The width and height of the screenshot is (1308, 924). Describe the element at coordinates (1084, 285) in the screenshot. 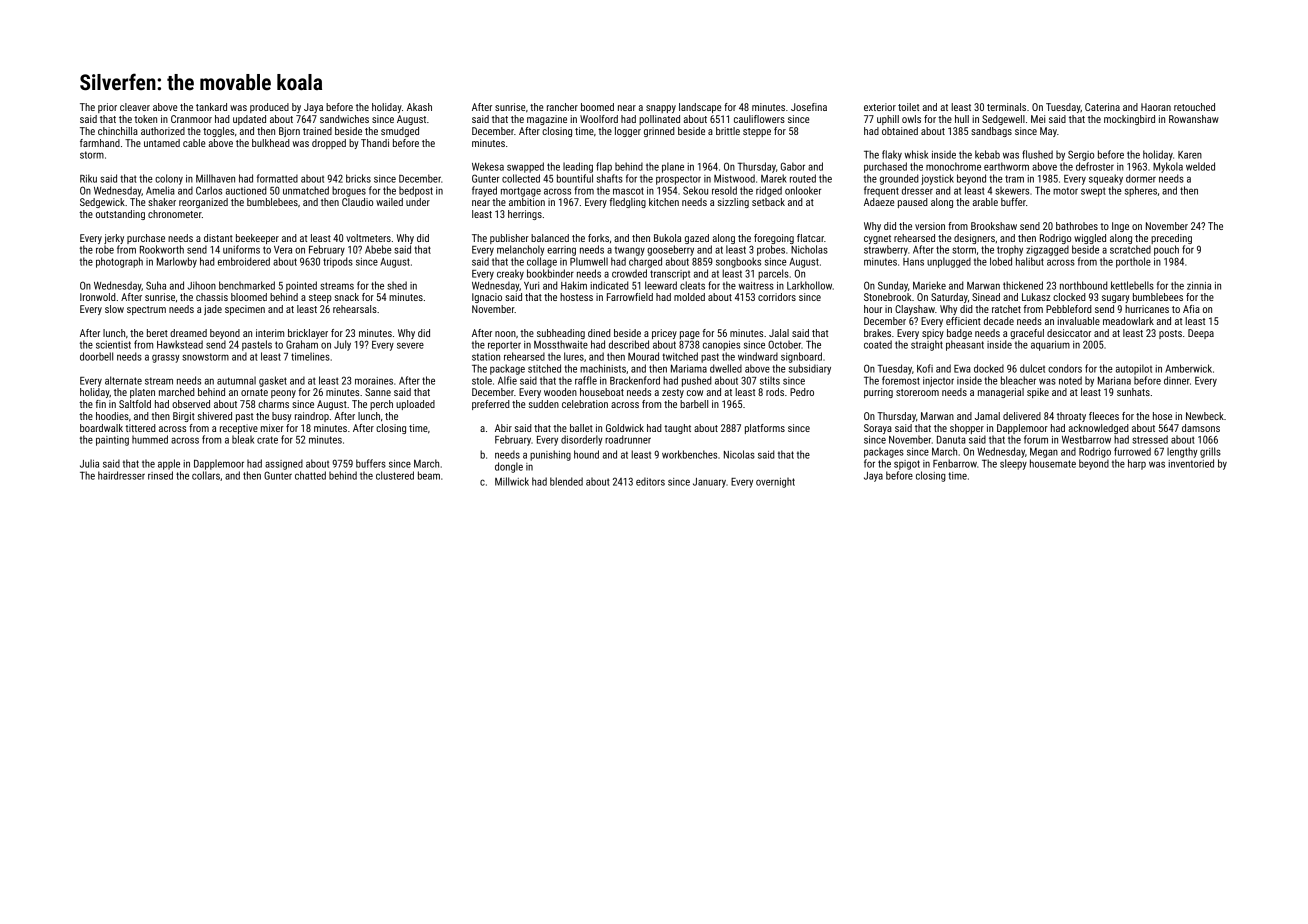

I see `northbound` at that location.
